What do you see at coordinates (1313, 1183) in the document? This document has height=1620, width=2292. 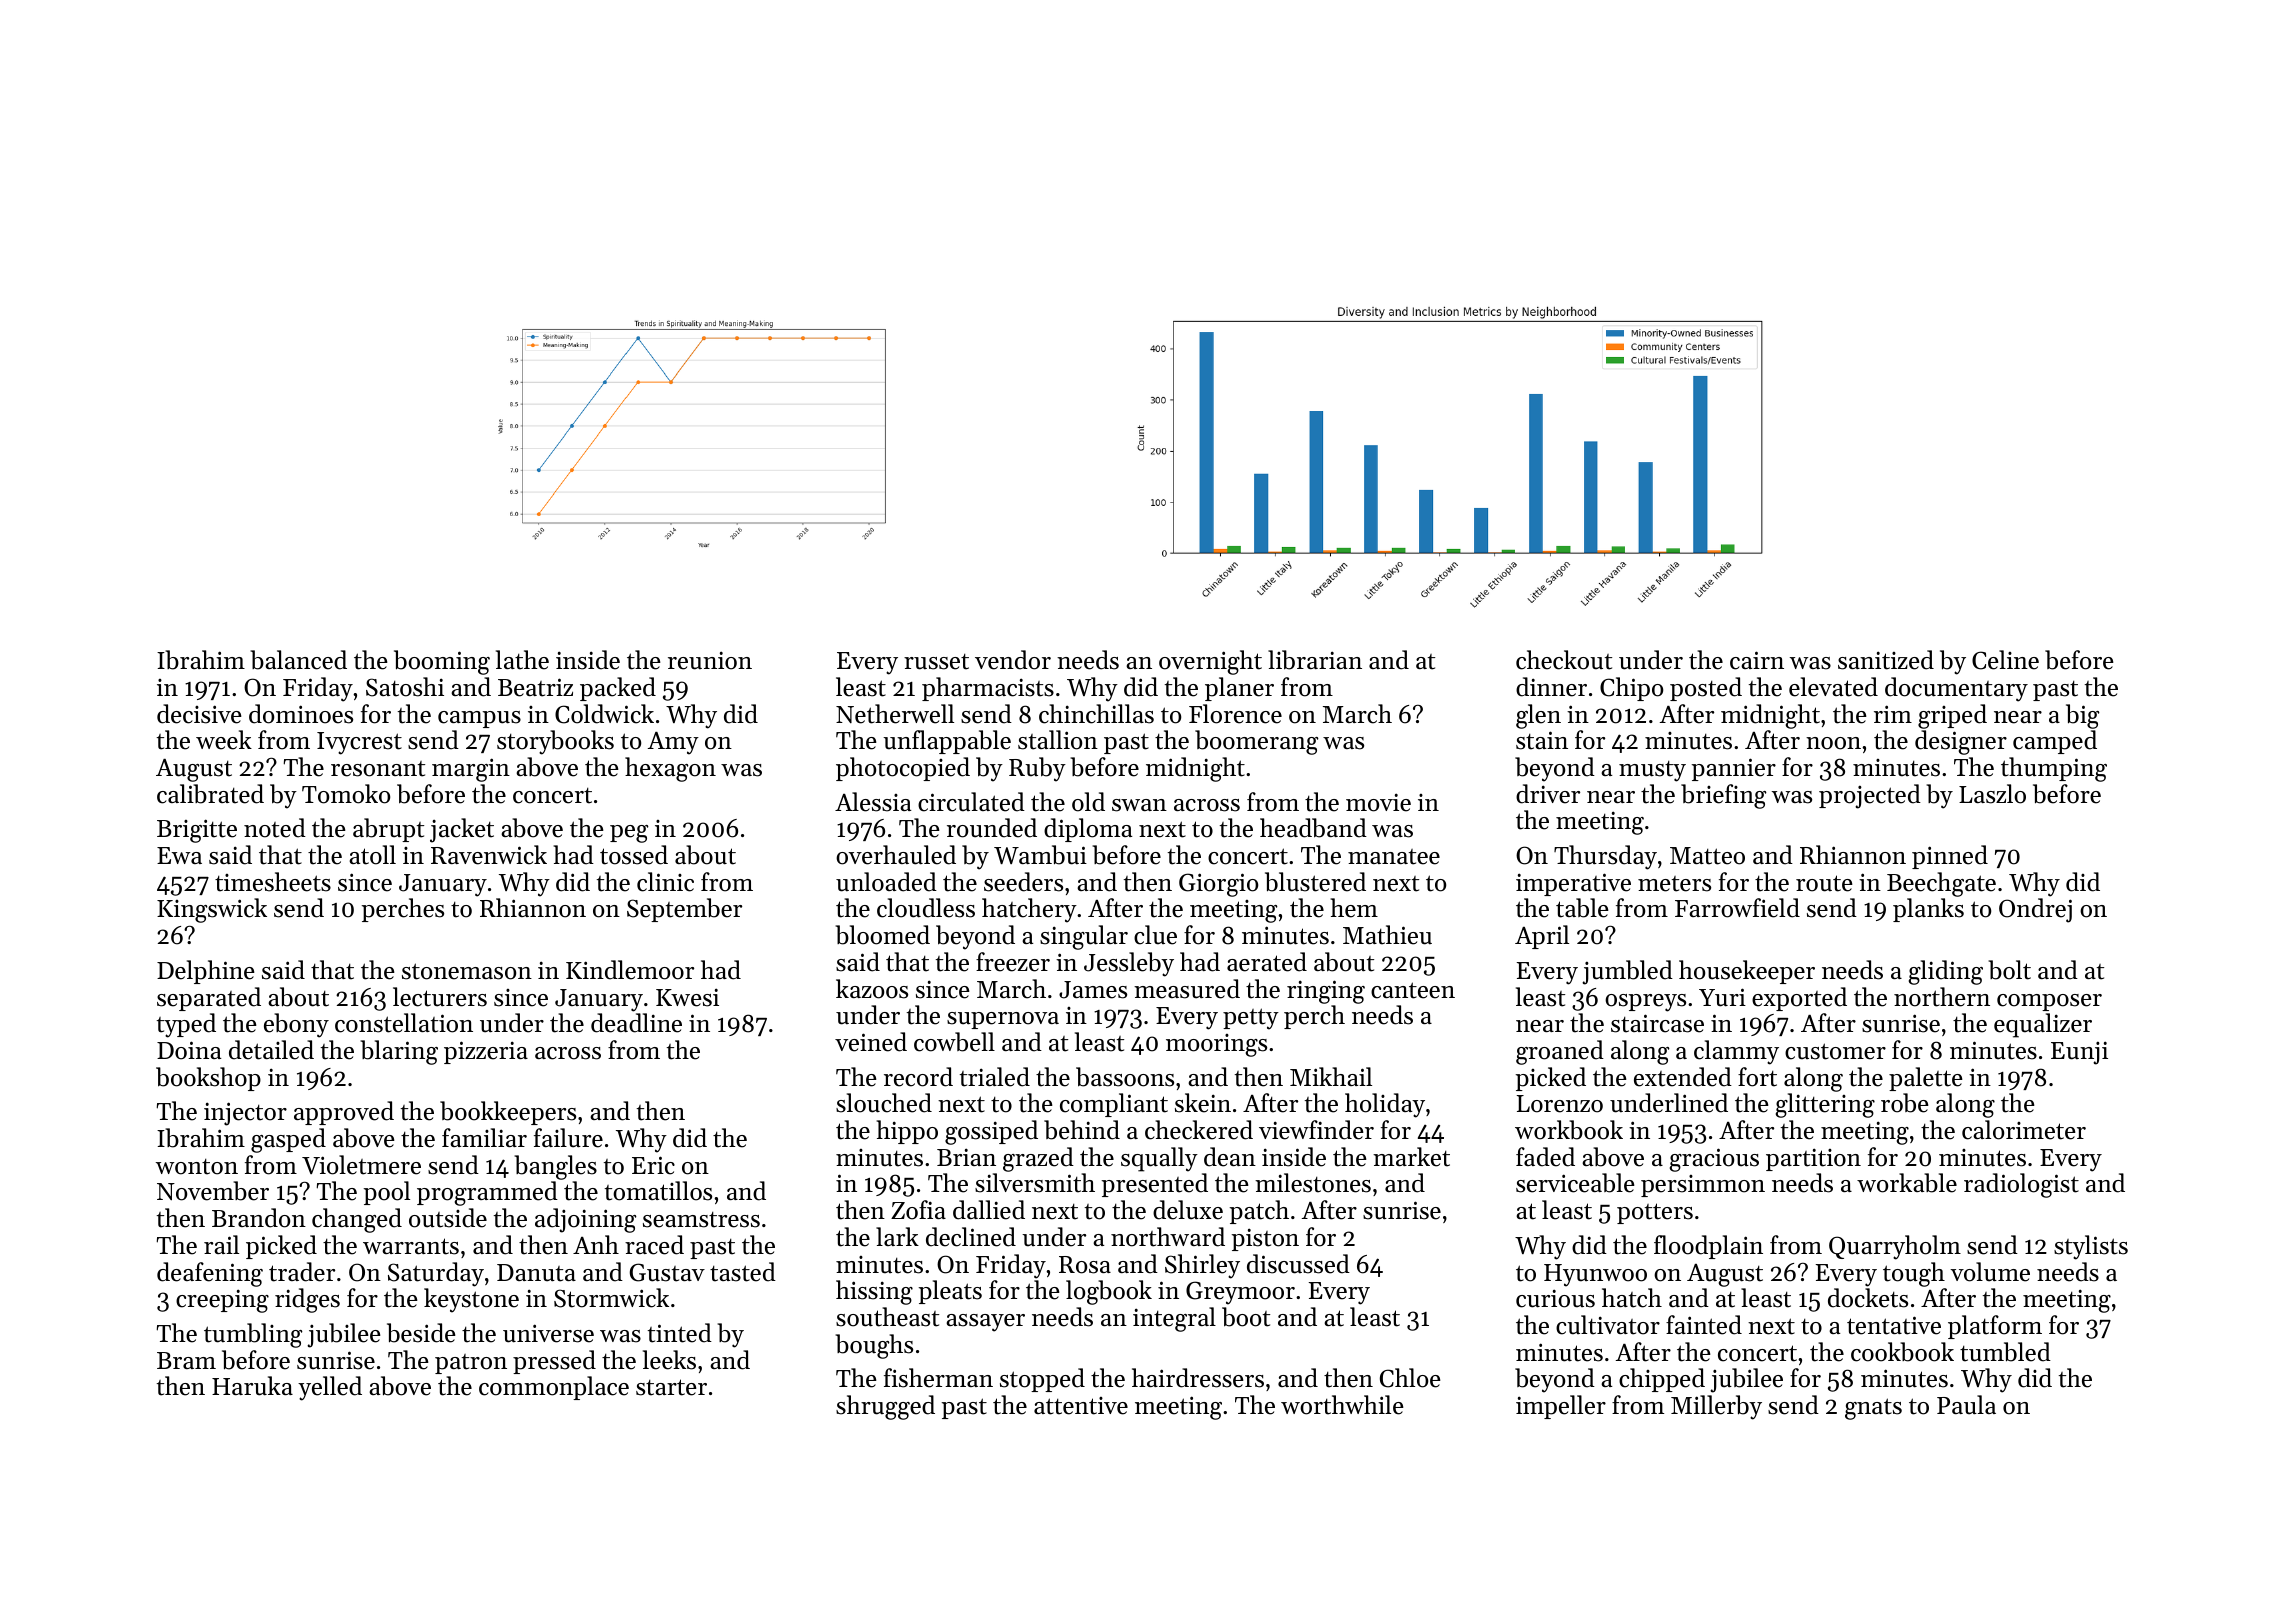 I see `milestones` at bounding box center [1313, 1183].
